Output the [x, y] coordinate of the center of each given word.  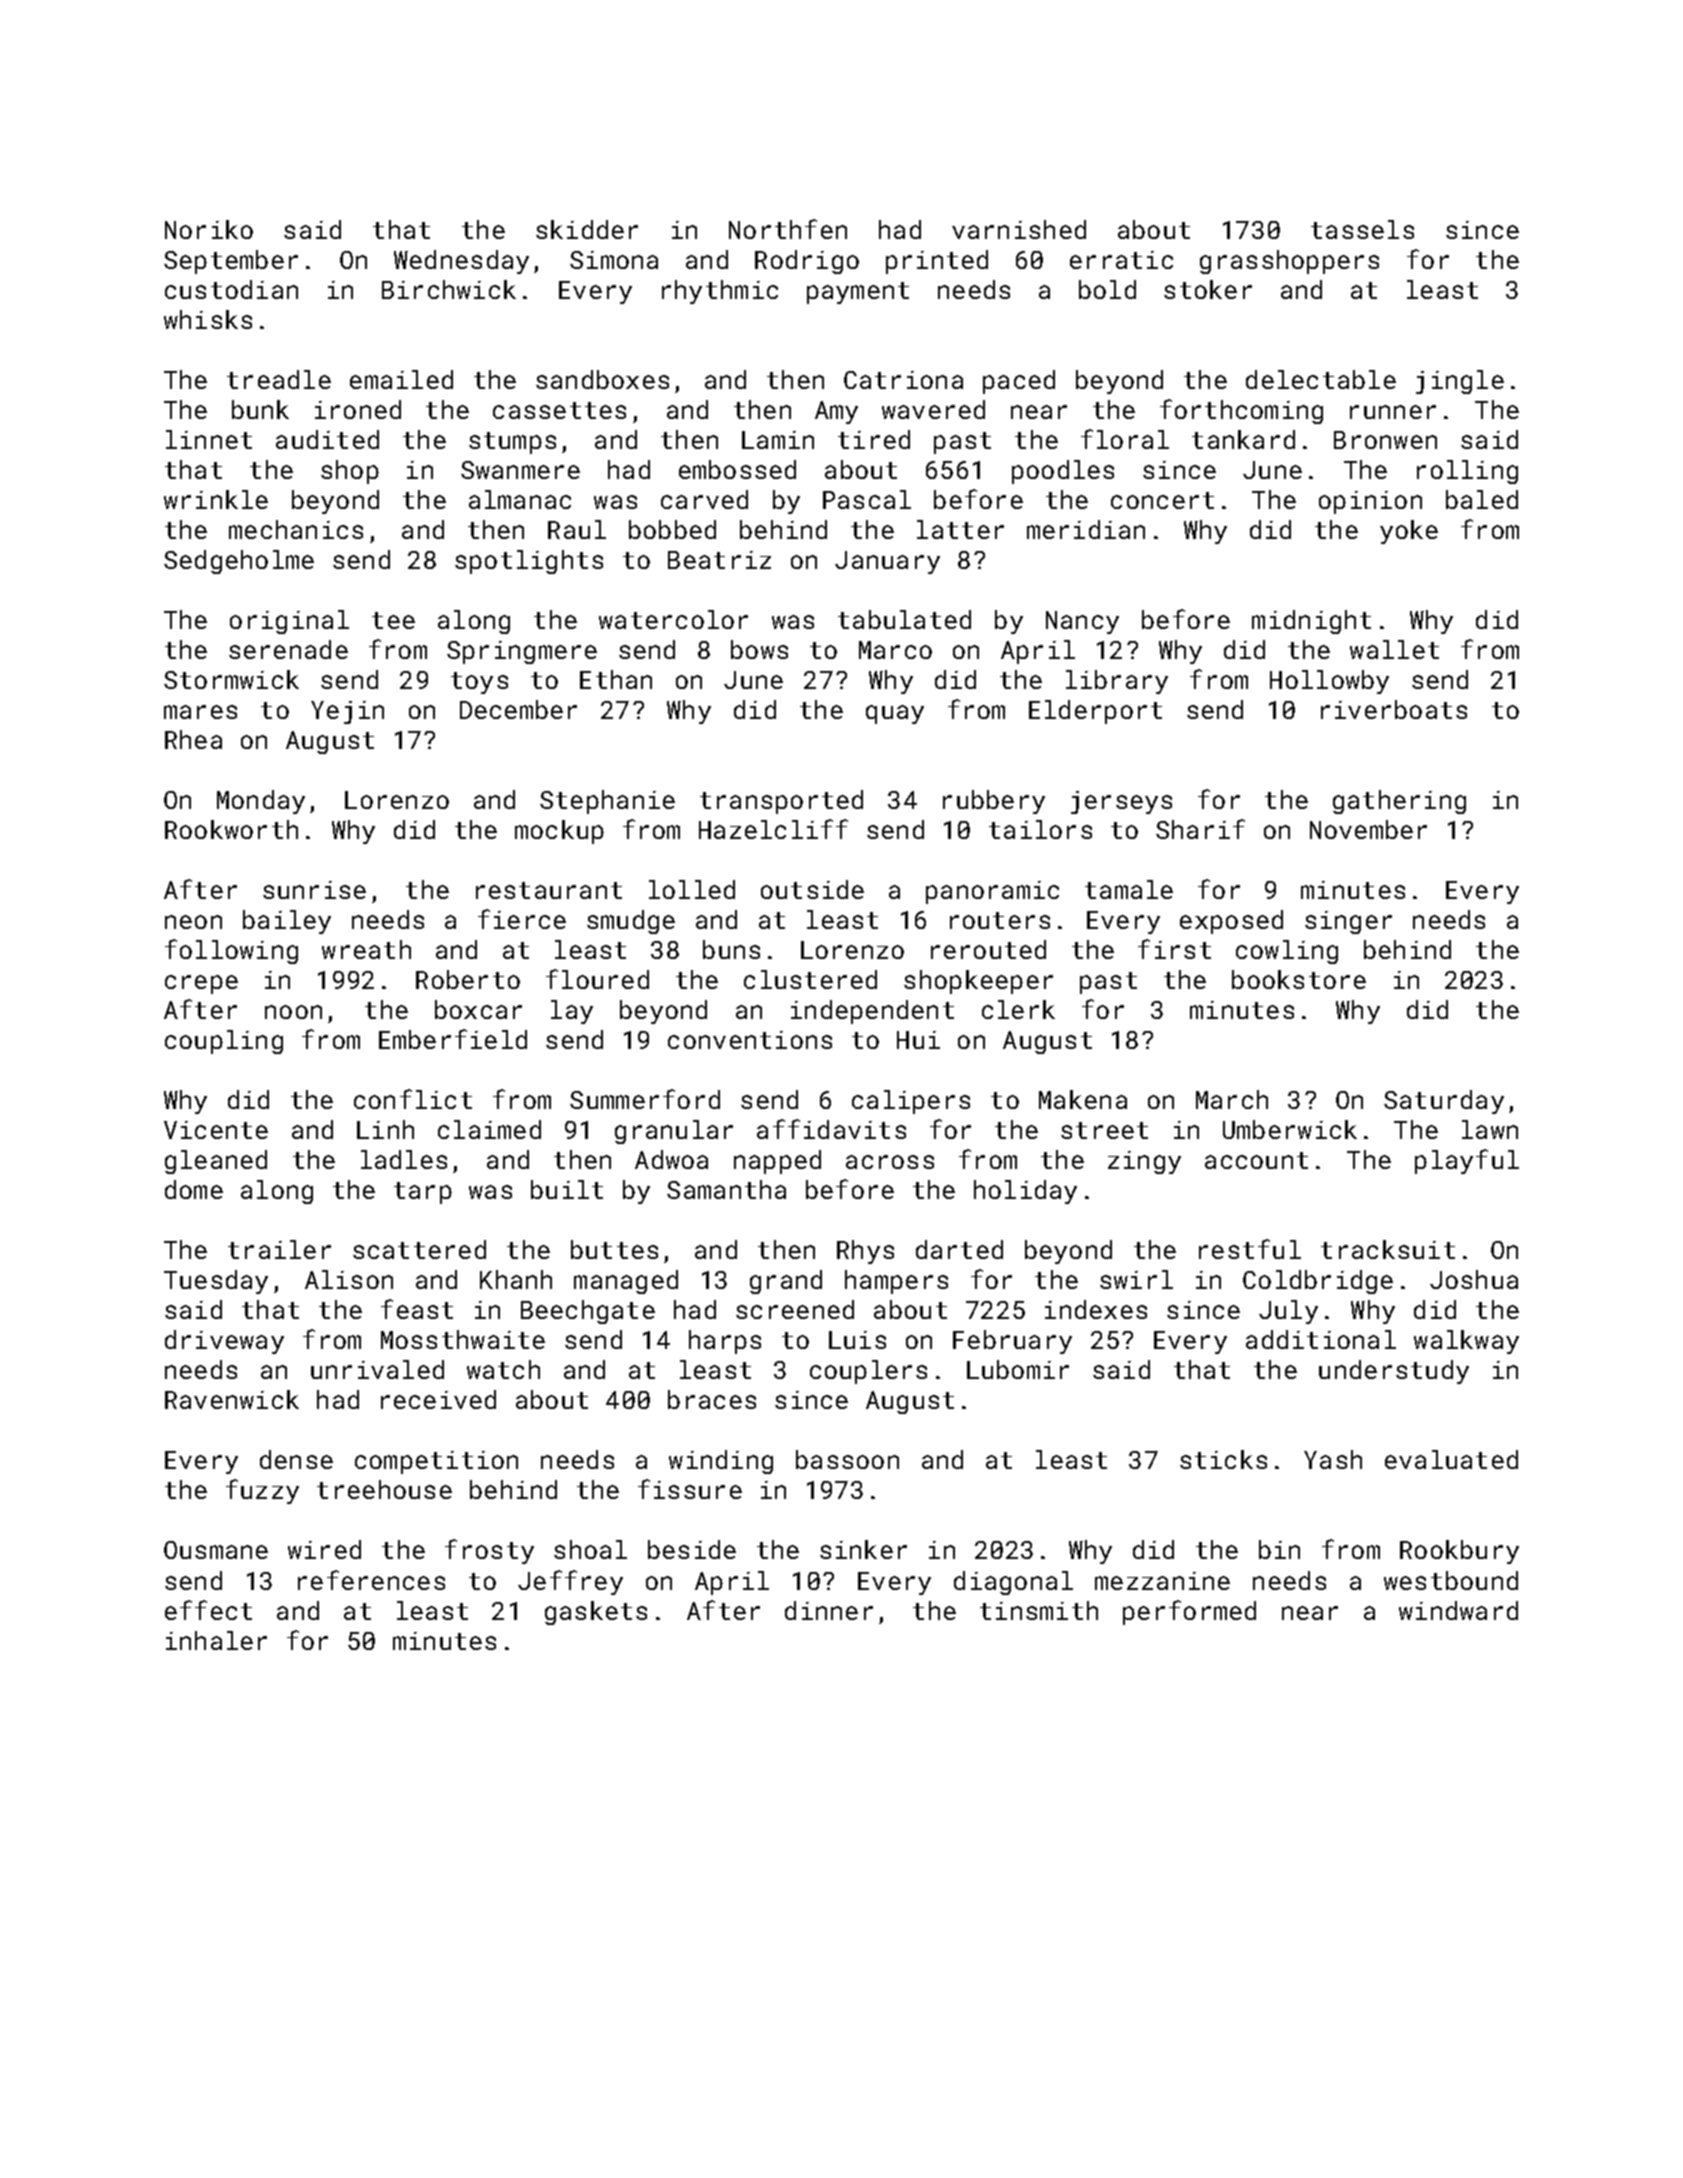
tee [393, 620]
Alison [349, 1279]
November [1368, 829]
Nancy [1082, 622]
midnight [1311, 622]
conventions [750, 1040]
